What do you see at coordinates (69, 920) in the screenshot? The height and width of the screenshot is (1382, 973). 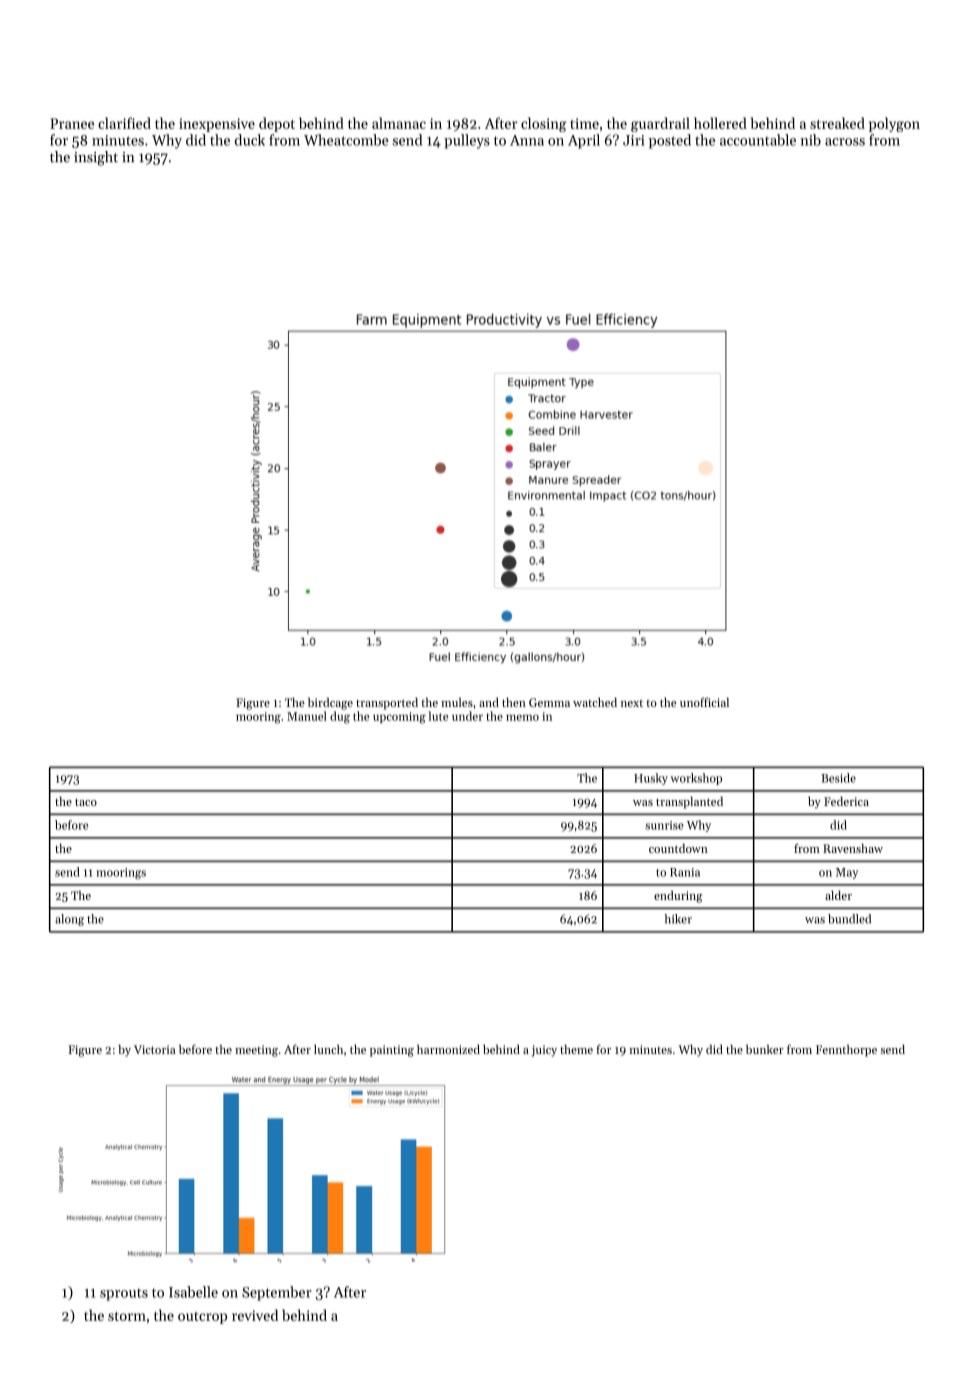 I see `along` at bounding box center [69, 920].
